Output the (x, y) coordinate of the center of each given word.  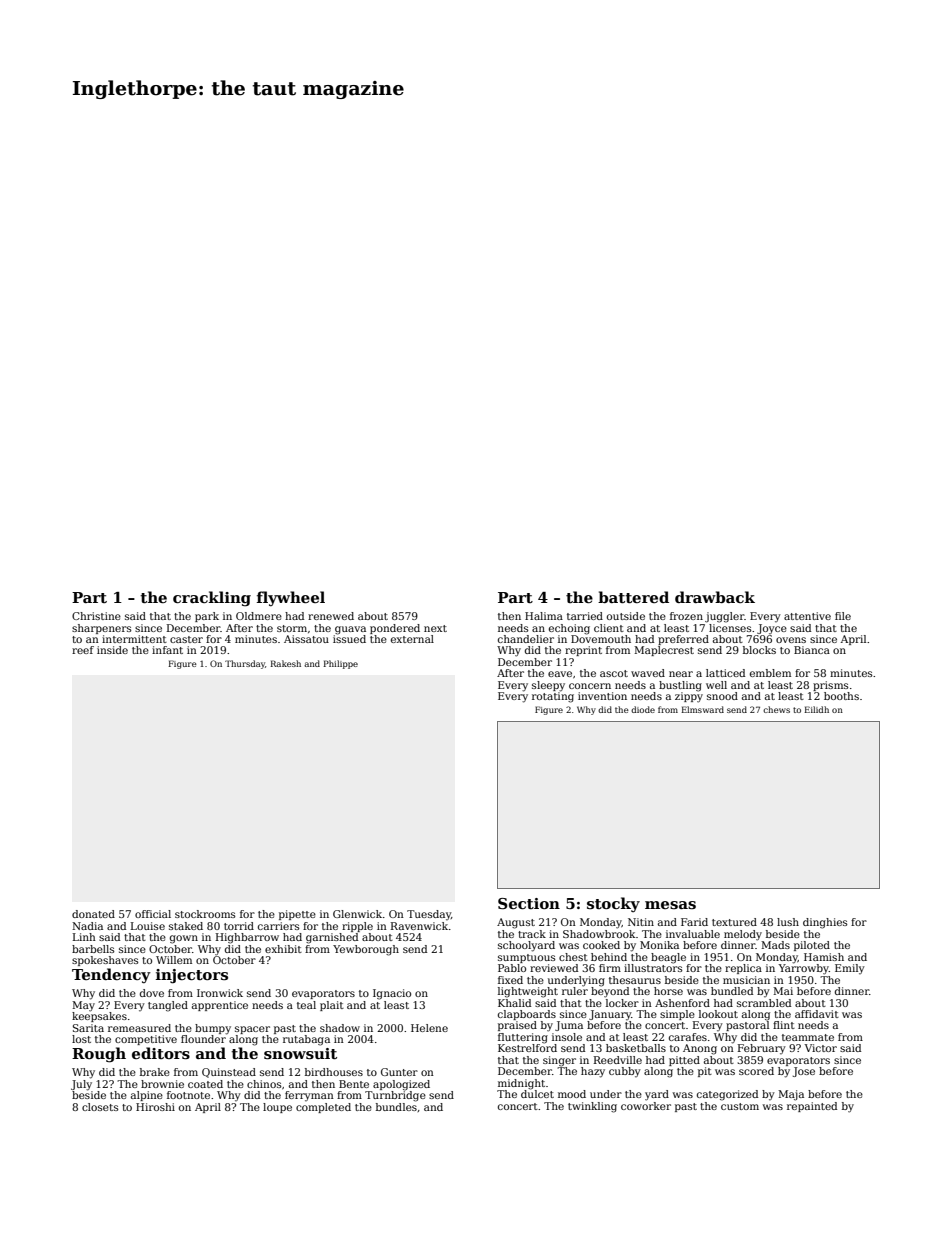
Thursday (245, 664)
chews (776, 709)
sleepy (548, 686)
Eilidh (816, 709)
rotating (553, 697)
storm (292, 628)
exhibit (283, 949)
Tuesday (429, 915)
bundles (396, 1107)
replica (743, 969)
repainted (812, 1107)
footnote (188, 1095)
